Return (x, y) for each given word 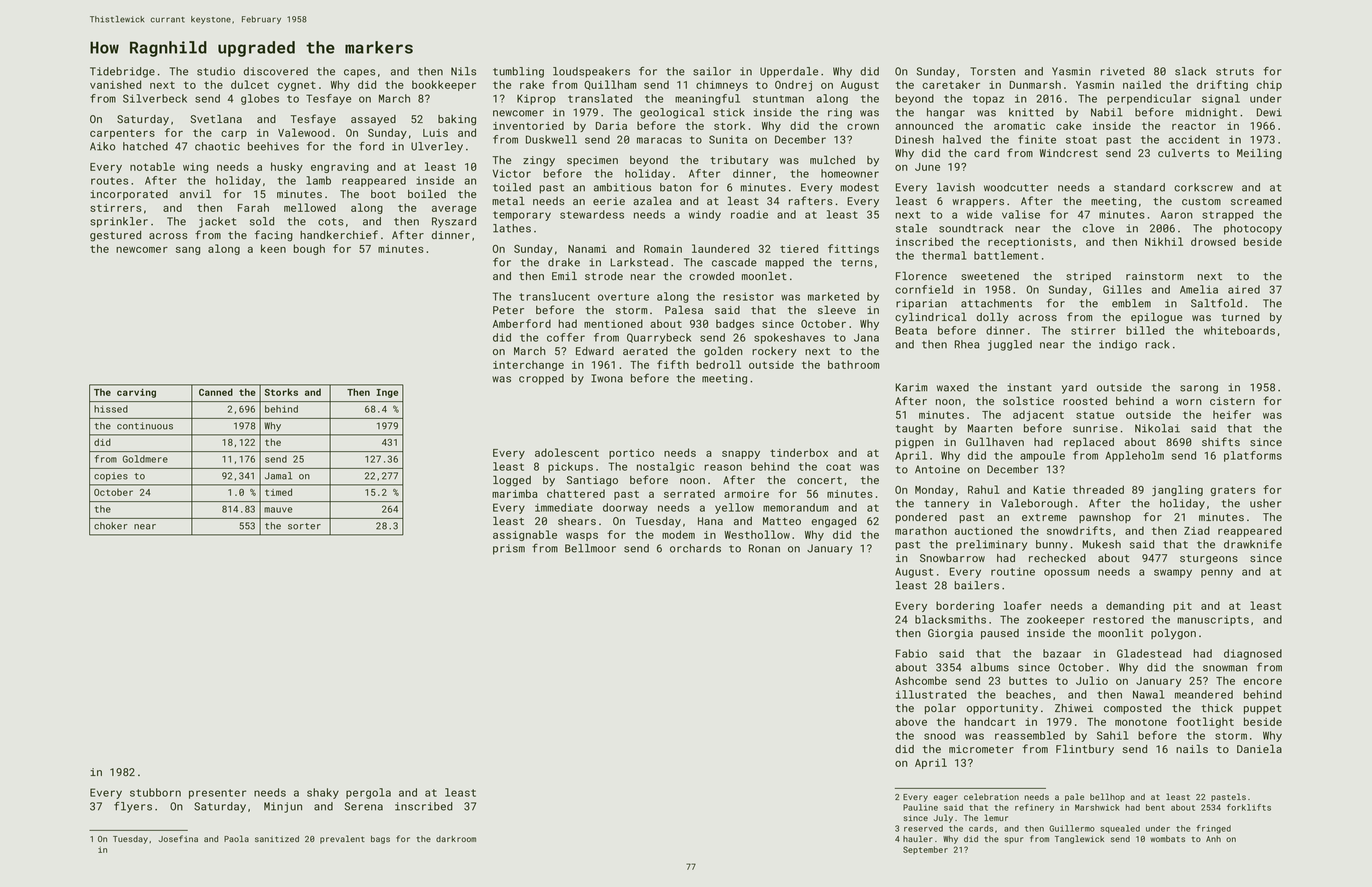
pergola (368, 793)
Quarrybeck (659, 338)
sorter (304, 526)
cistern (1232, 401)
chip (1269, 85)
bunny (1052, 545)
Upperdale (789, 72)
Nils (463, 71)
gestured (115, 236)
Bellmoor (590, 548)
